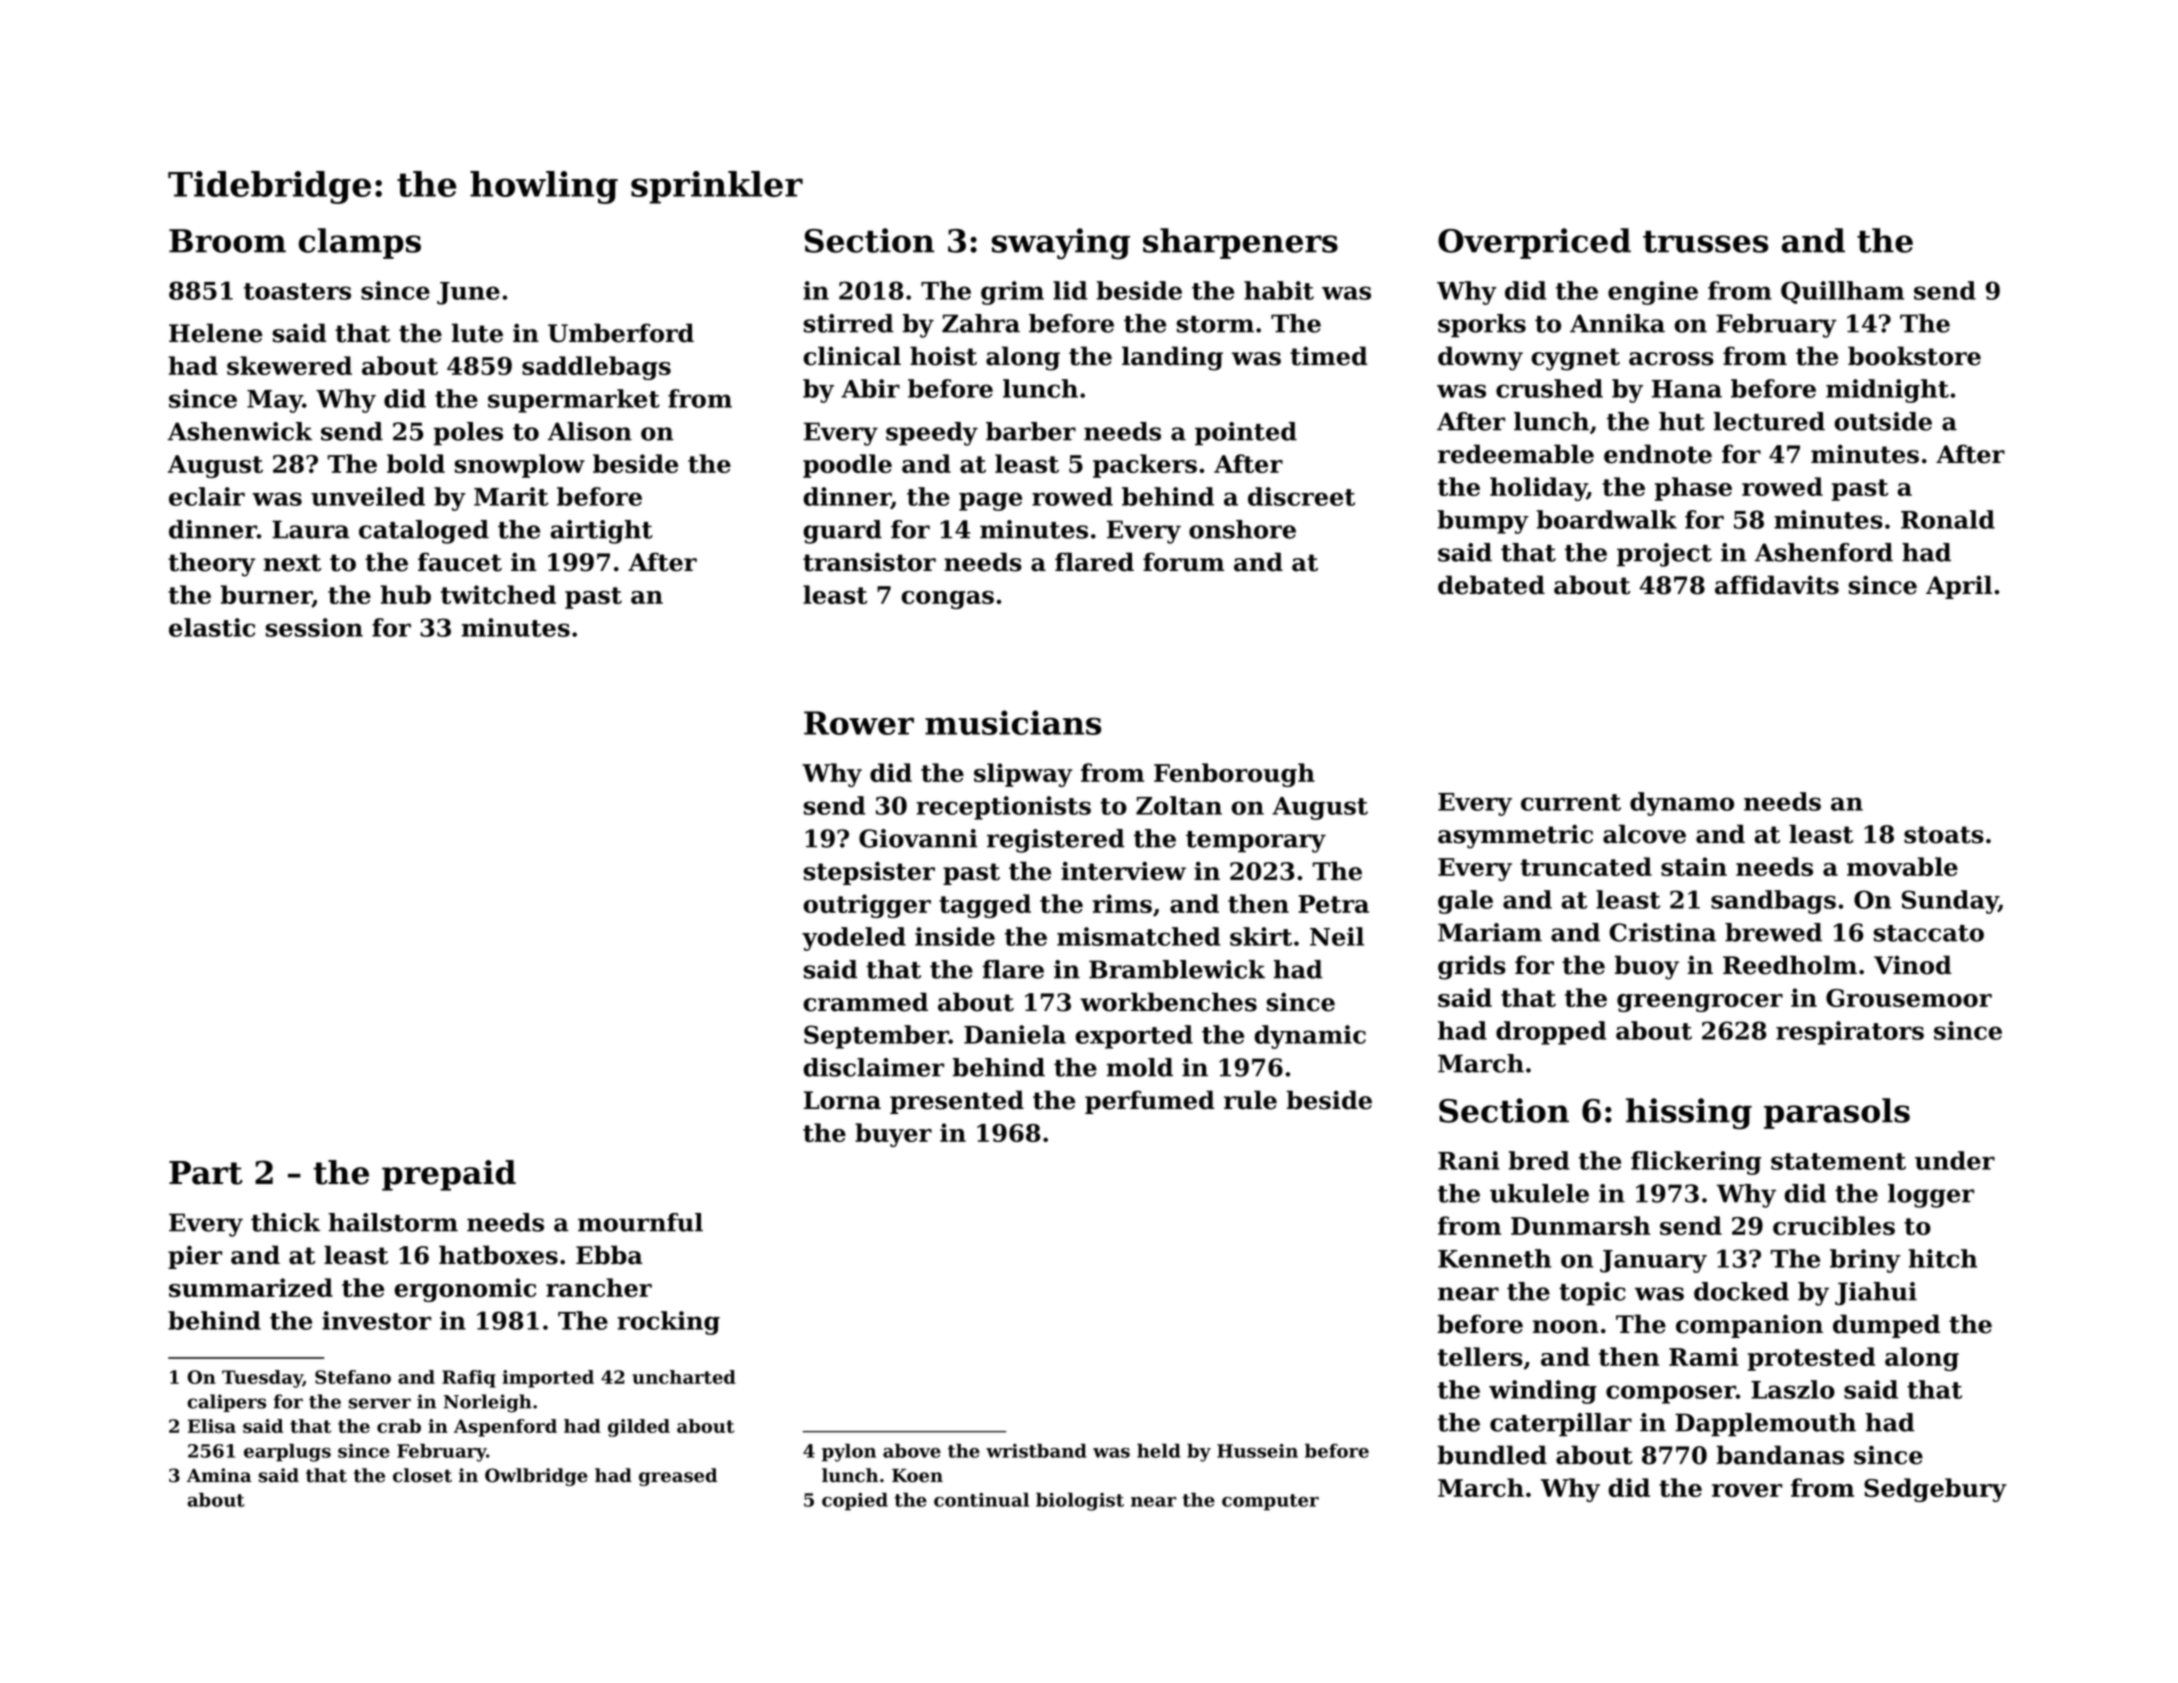 This screenshot has width=2178, height=1683. What do you see at coordinates (947, 600) in the screenshot?
I see `congas` at bounding box center [947, 600].
